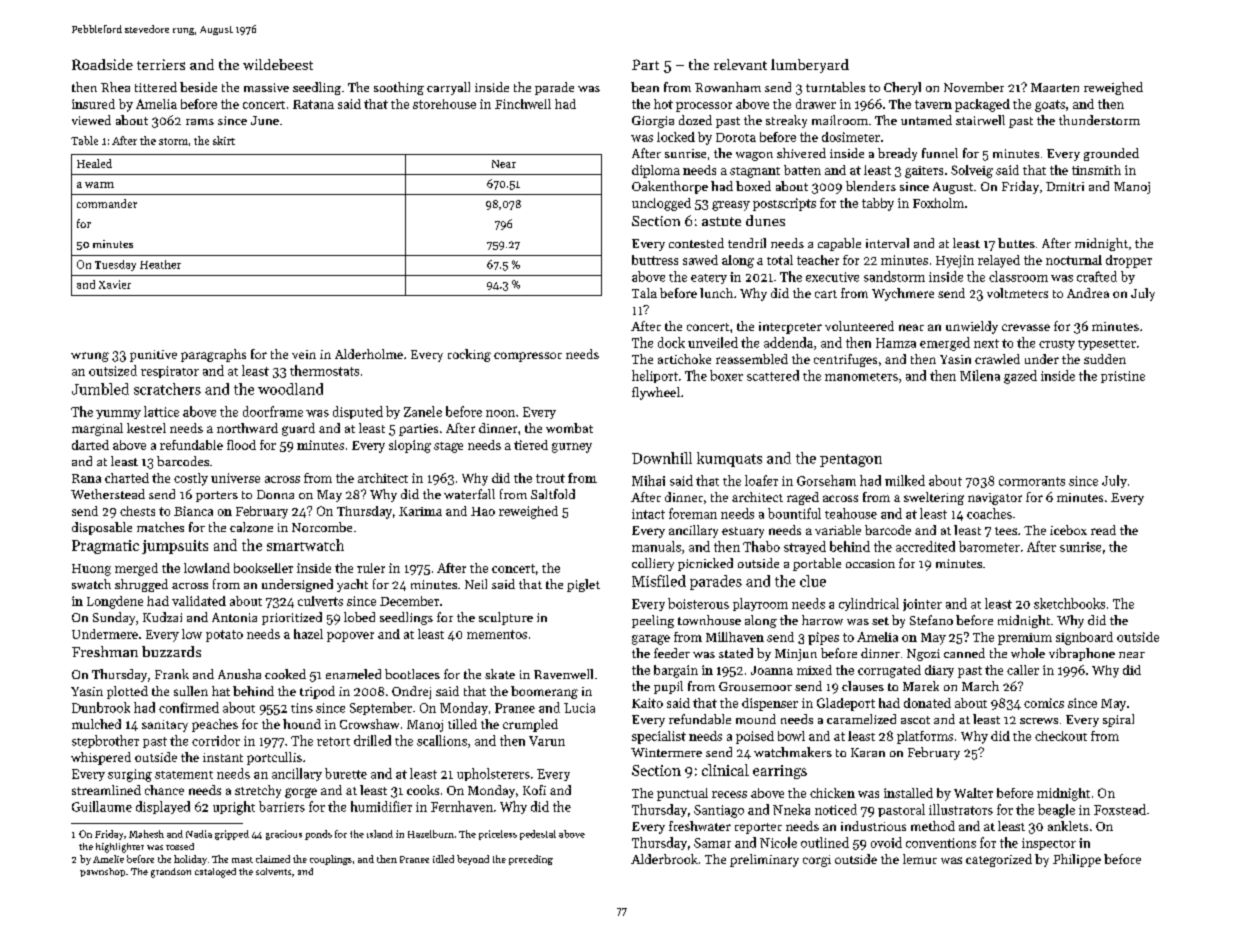 Image resolution: width=1233 pixels, height=952 pixels. What do you see at coordinates (645, 87) in the screenshot?
I see `bean` at bounding box center [645, 87].
